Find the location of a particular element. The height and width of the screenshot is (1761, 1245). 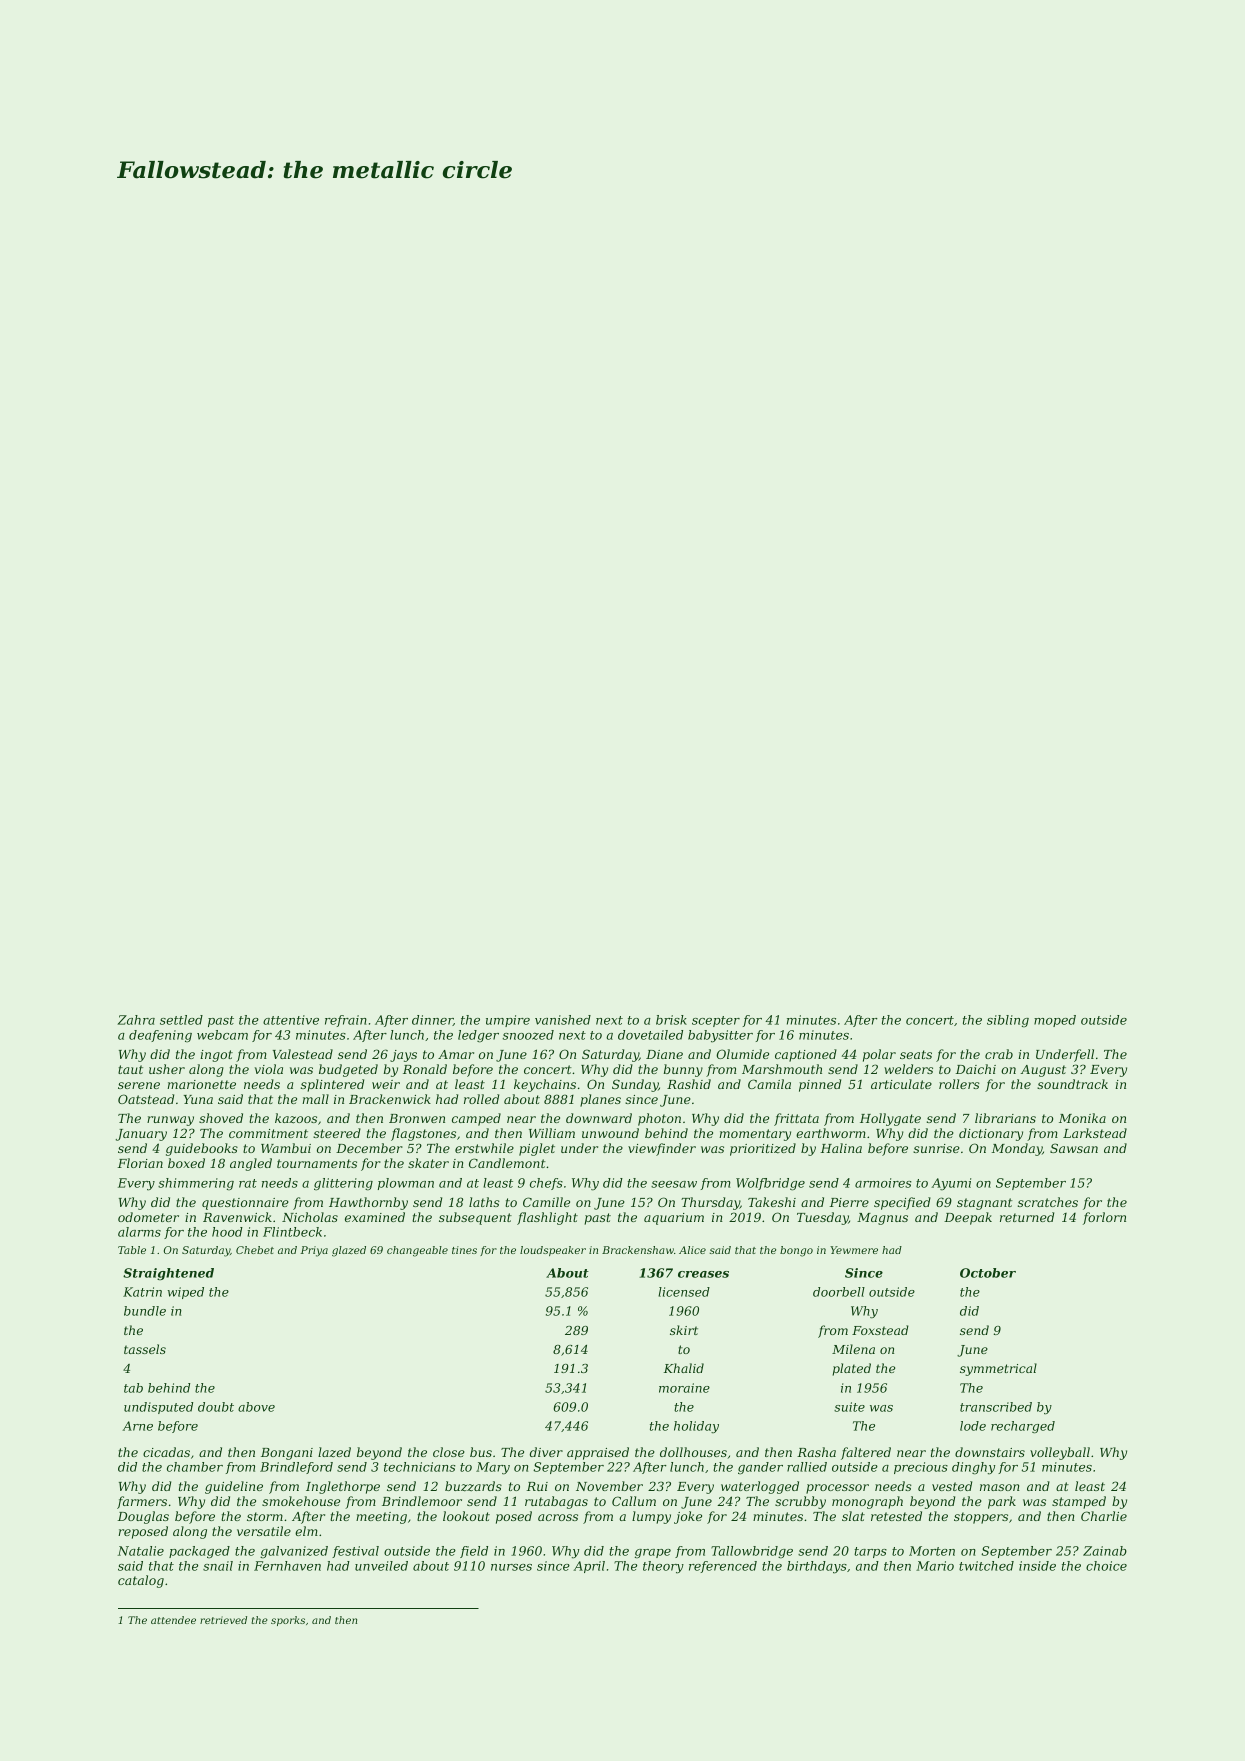

referenced is located at coordinates (723, 1567).
